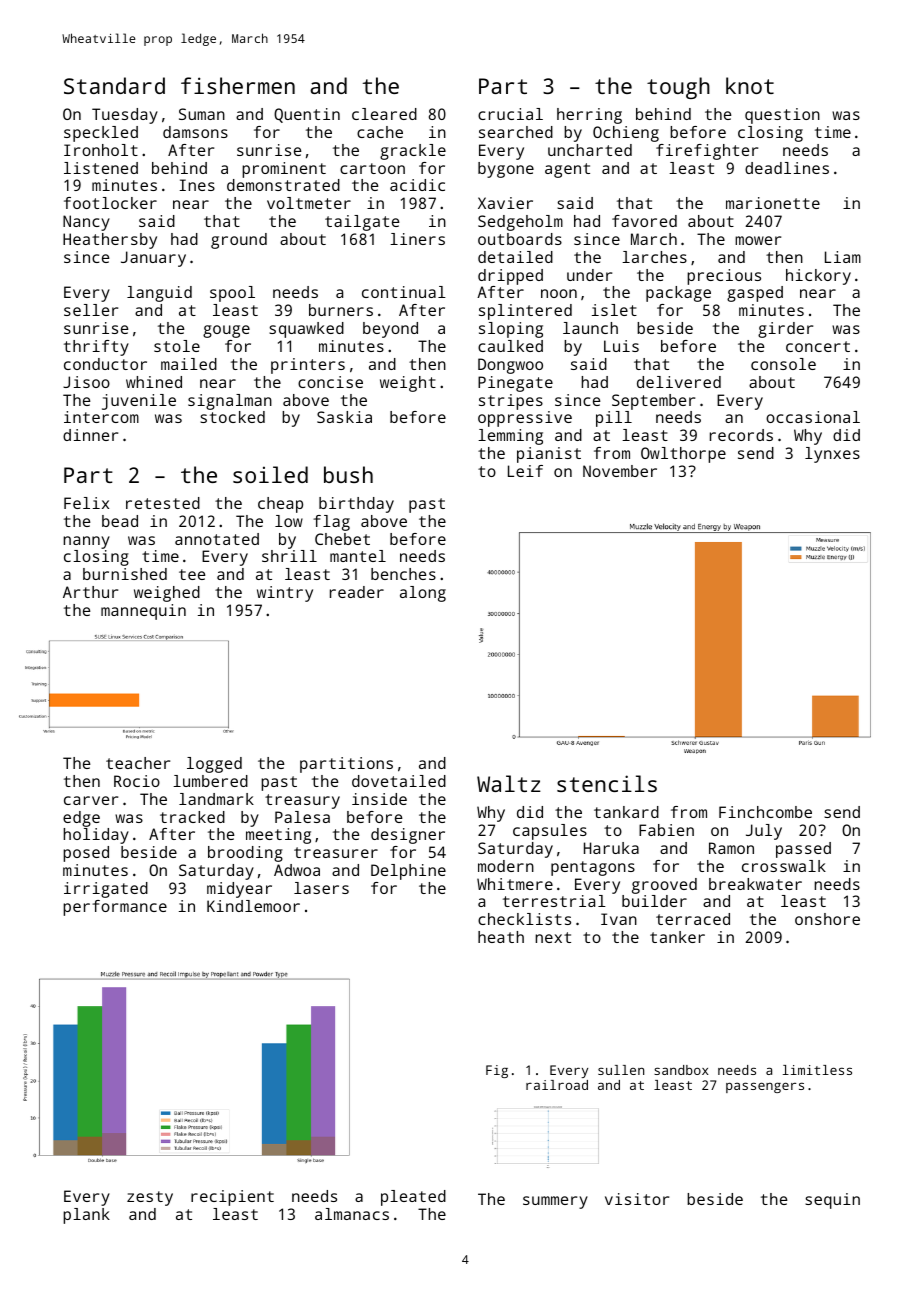  What do you see at coordinates (344, 417) in the screenshot?
I see `Saskia` at bounding box center [344, 417].
